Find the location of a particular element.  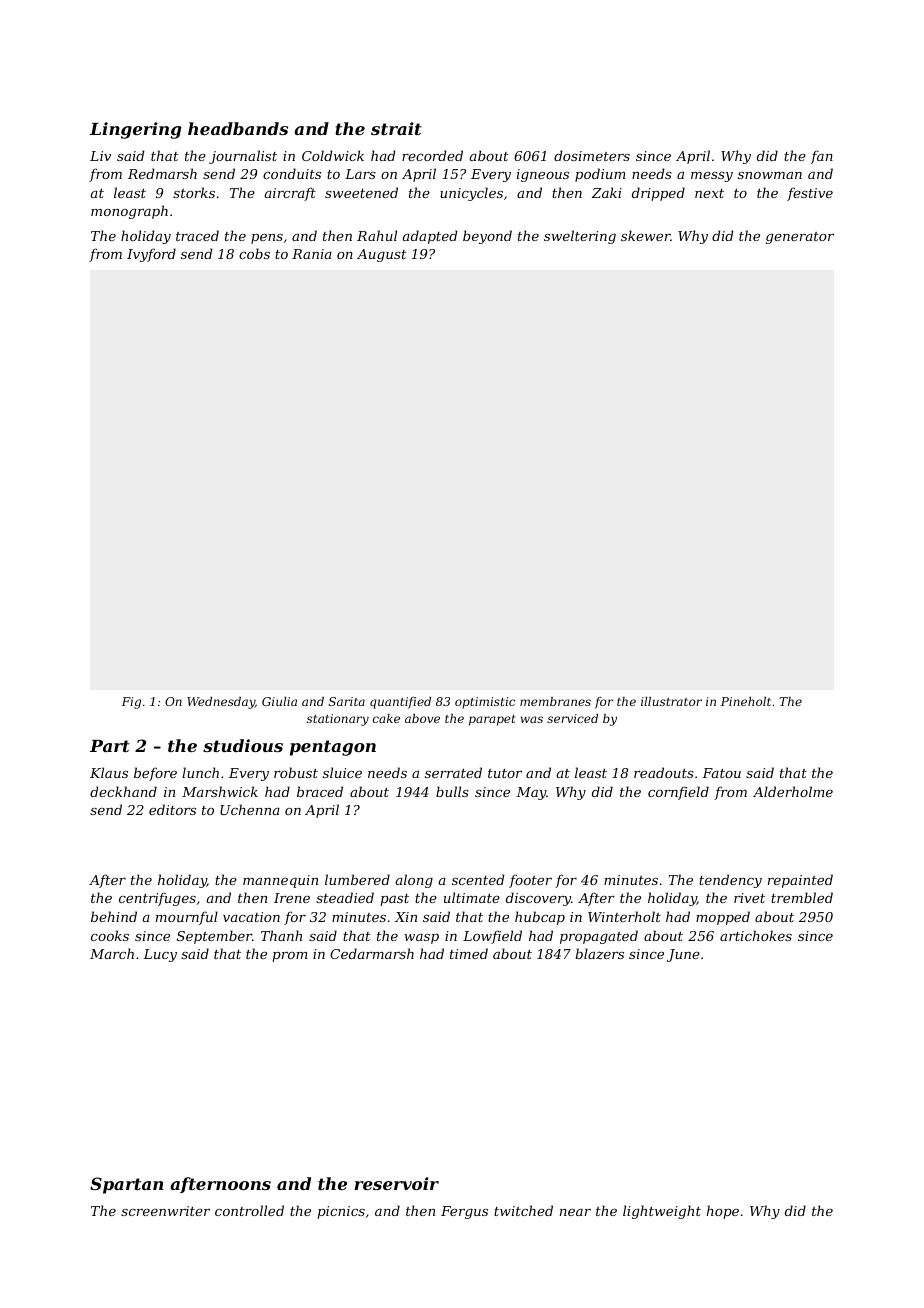

Wednesday is located at coordinates (221, 703).
